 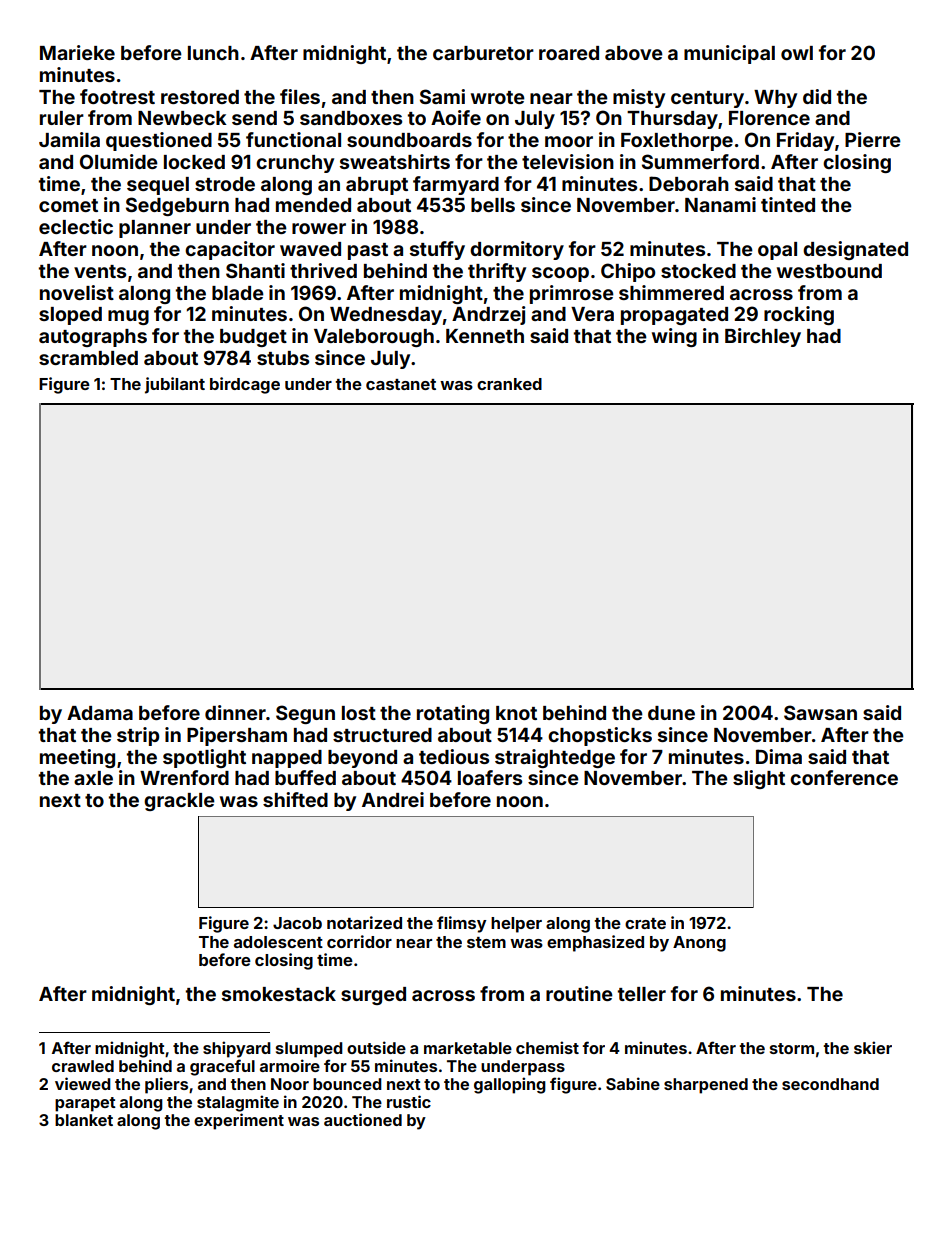 I want to click on tedious, so click(x=454, y=756).
